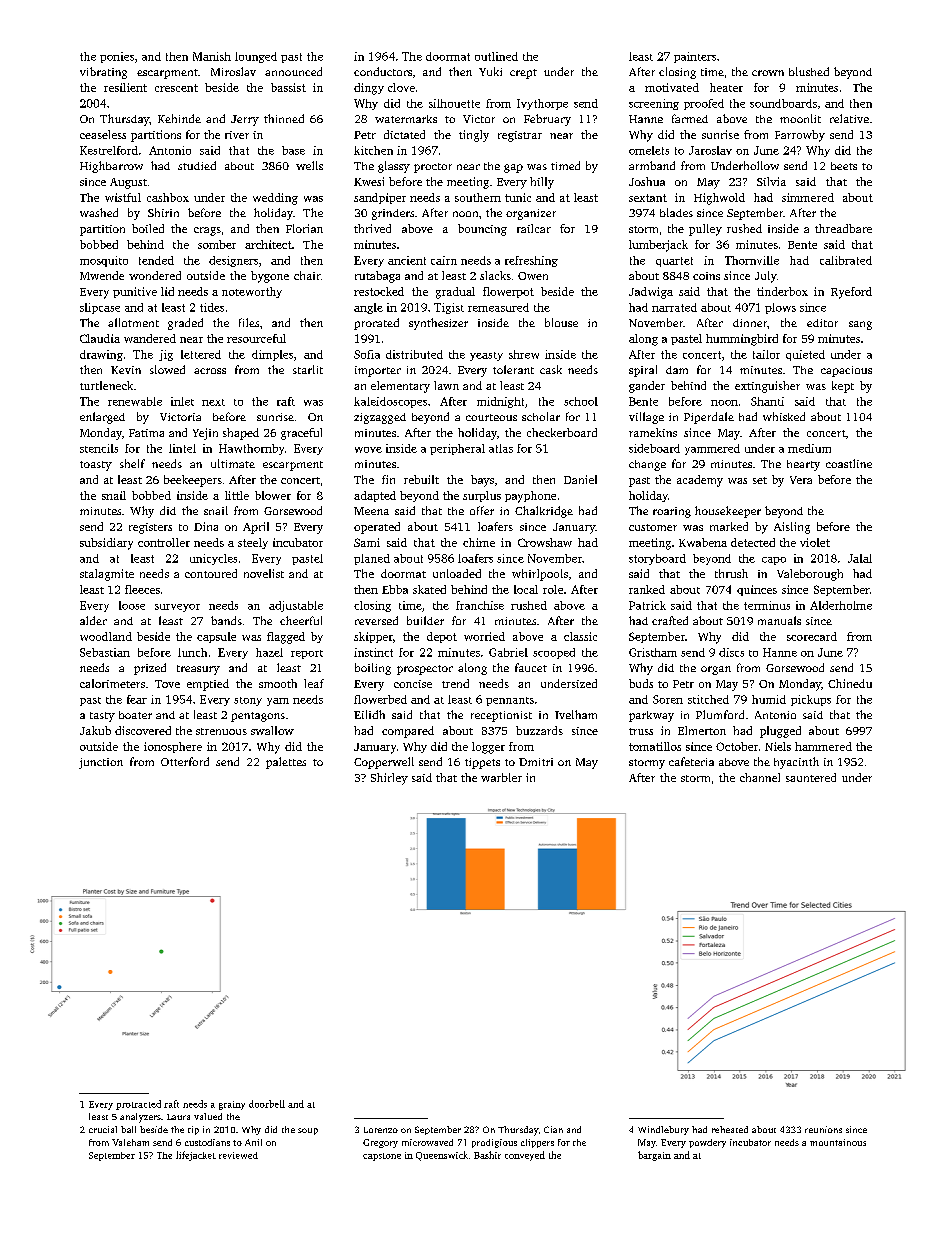 The width and height of the screenshot is (952, 1233). What do you see at coordinates (177, 608) in the screenshot?
I see `surveyor` at bounding box center [177, 608].
